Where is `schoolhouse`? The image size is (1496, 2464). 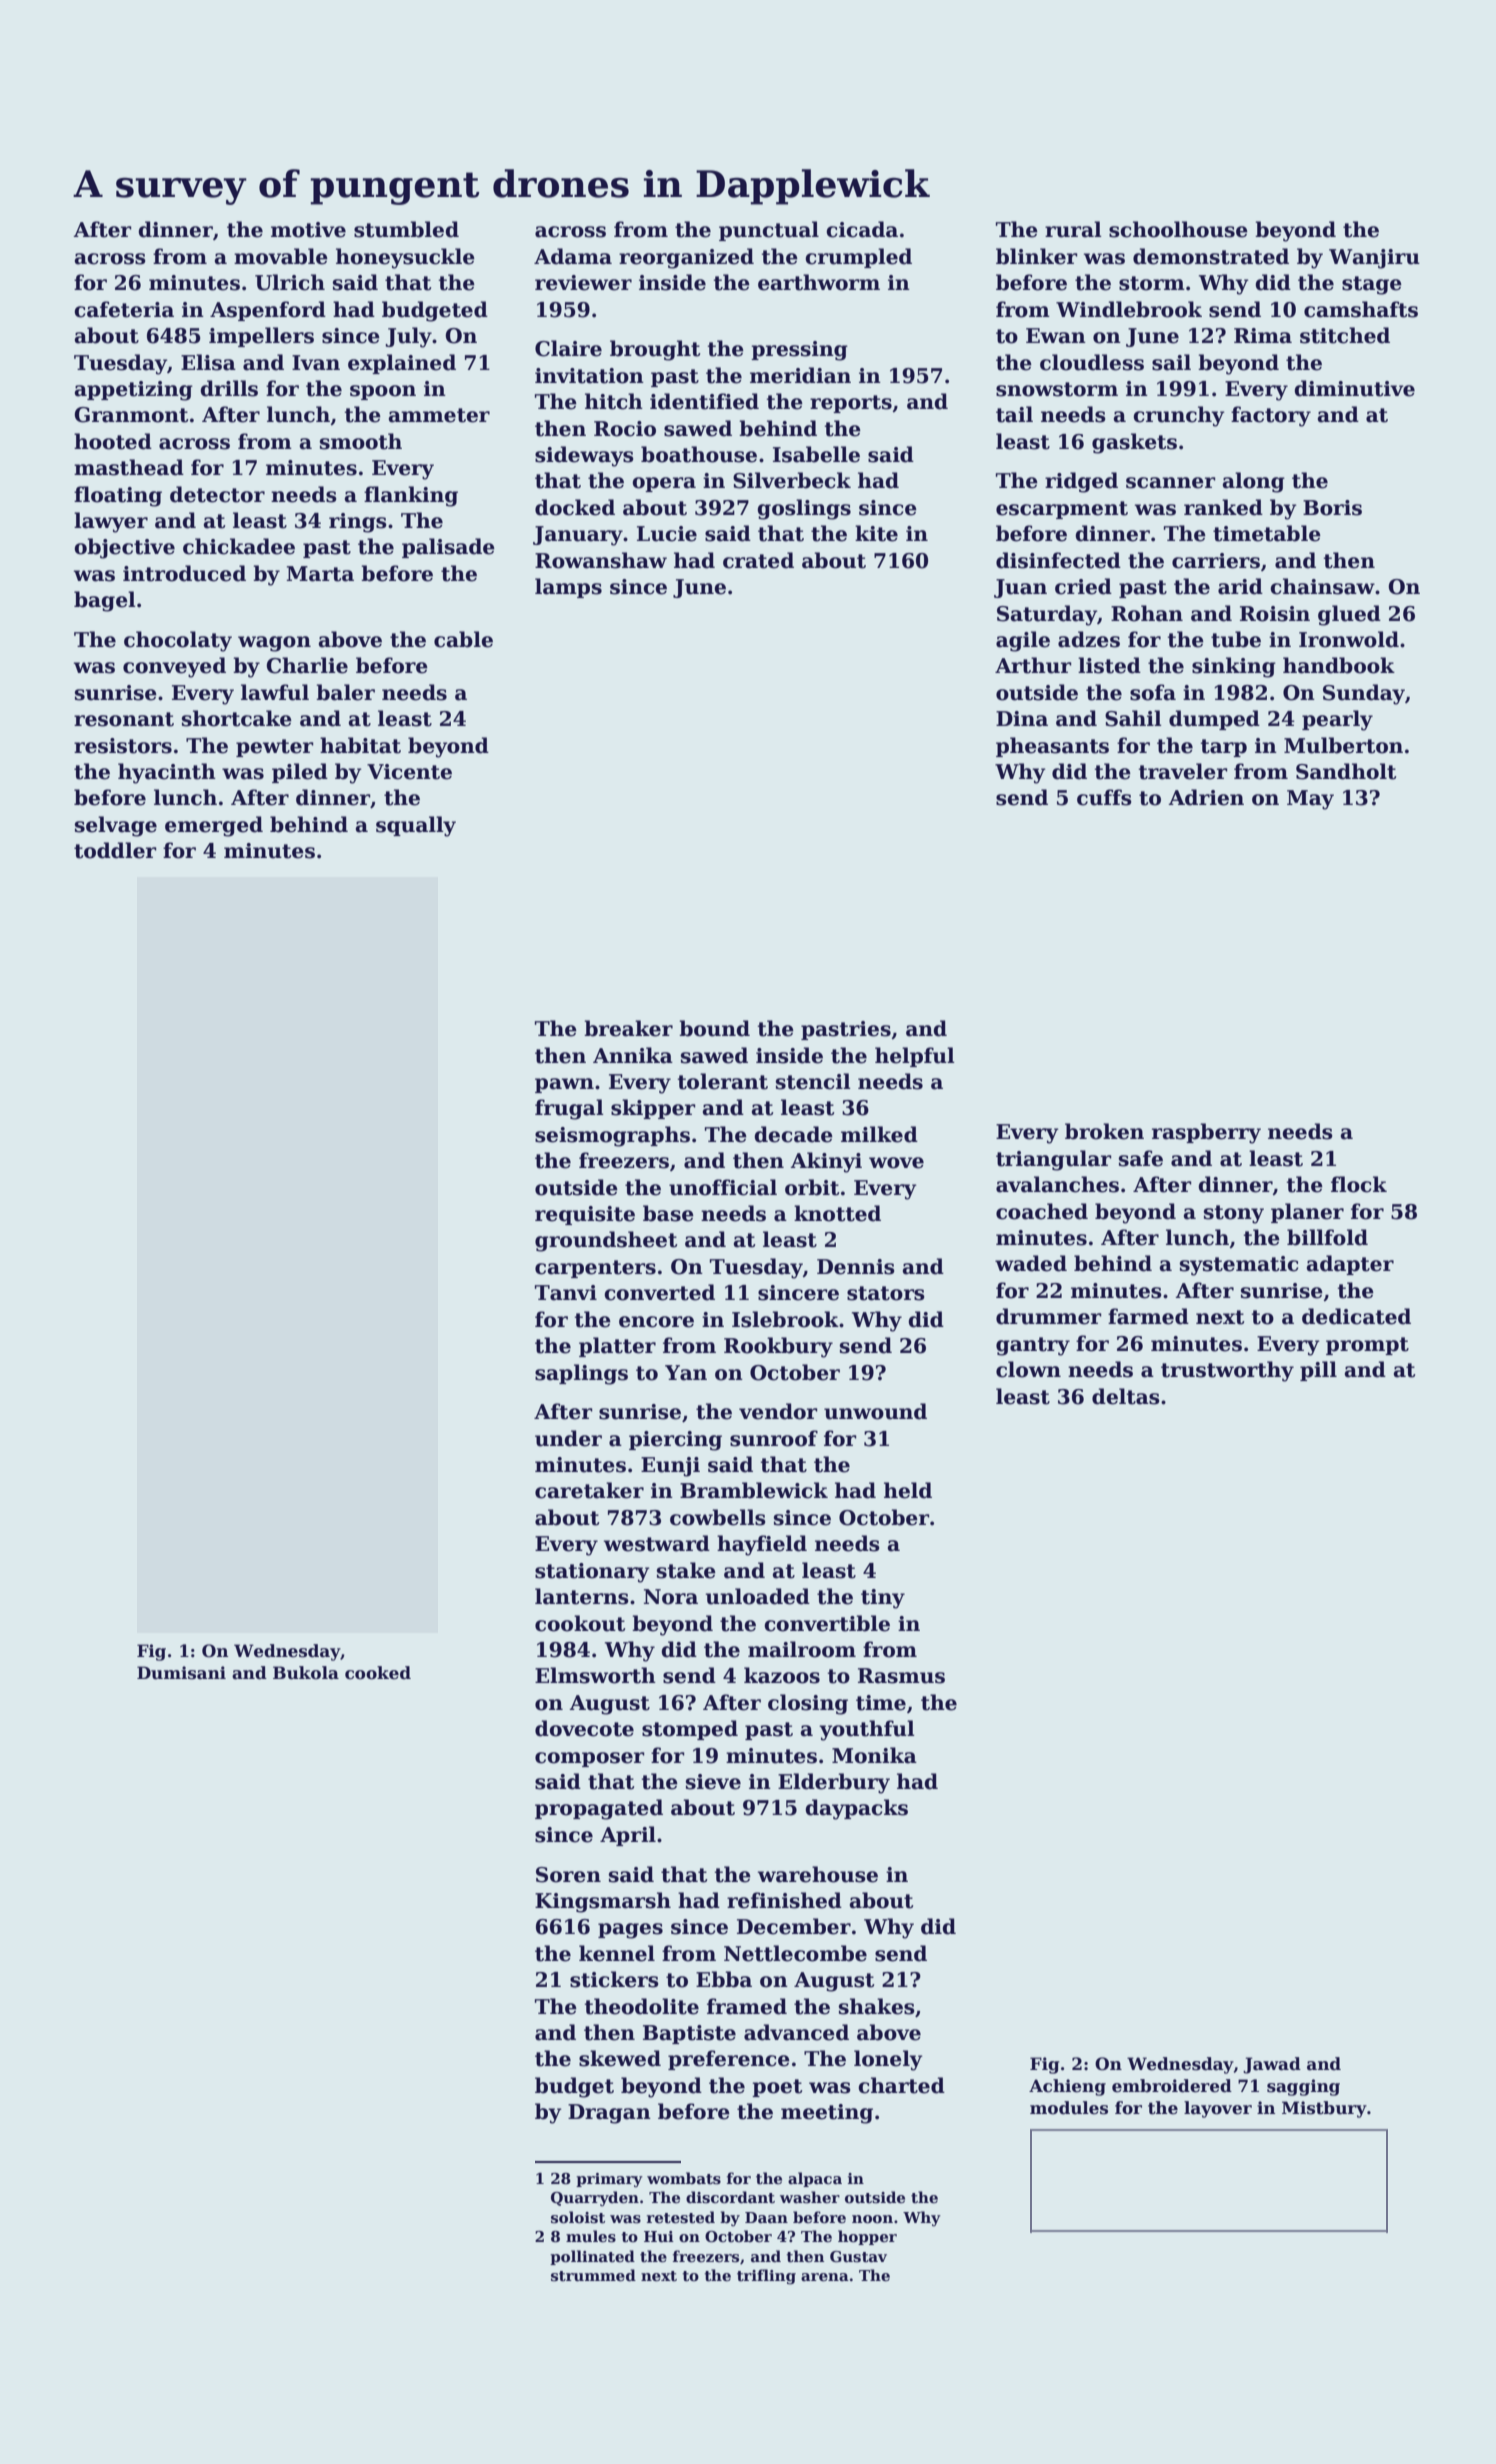 schoolhouse is located at coordinates (1178, 229).
